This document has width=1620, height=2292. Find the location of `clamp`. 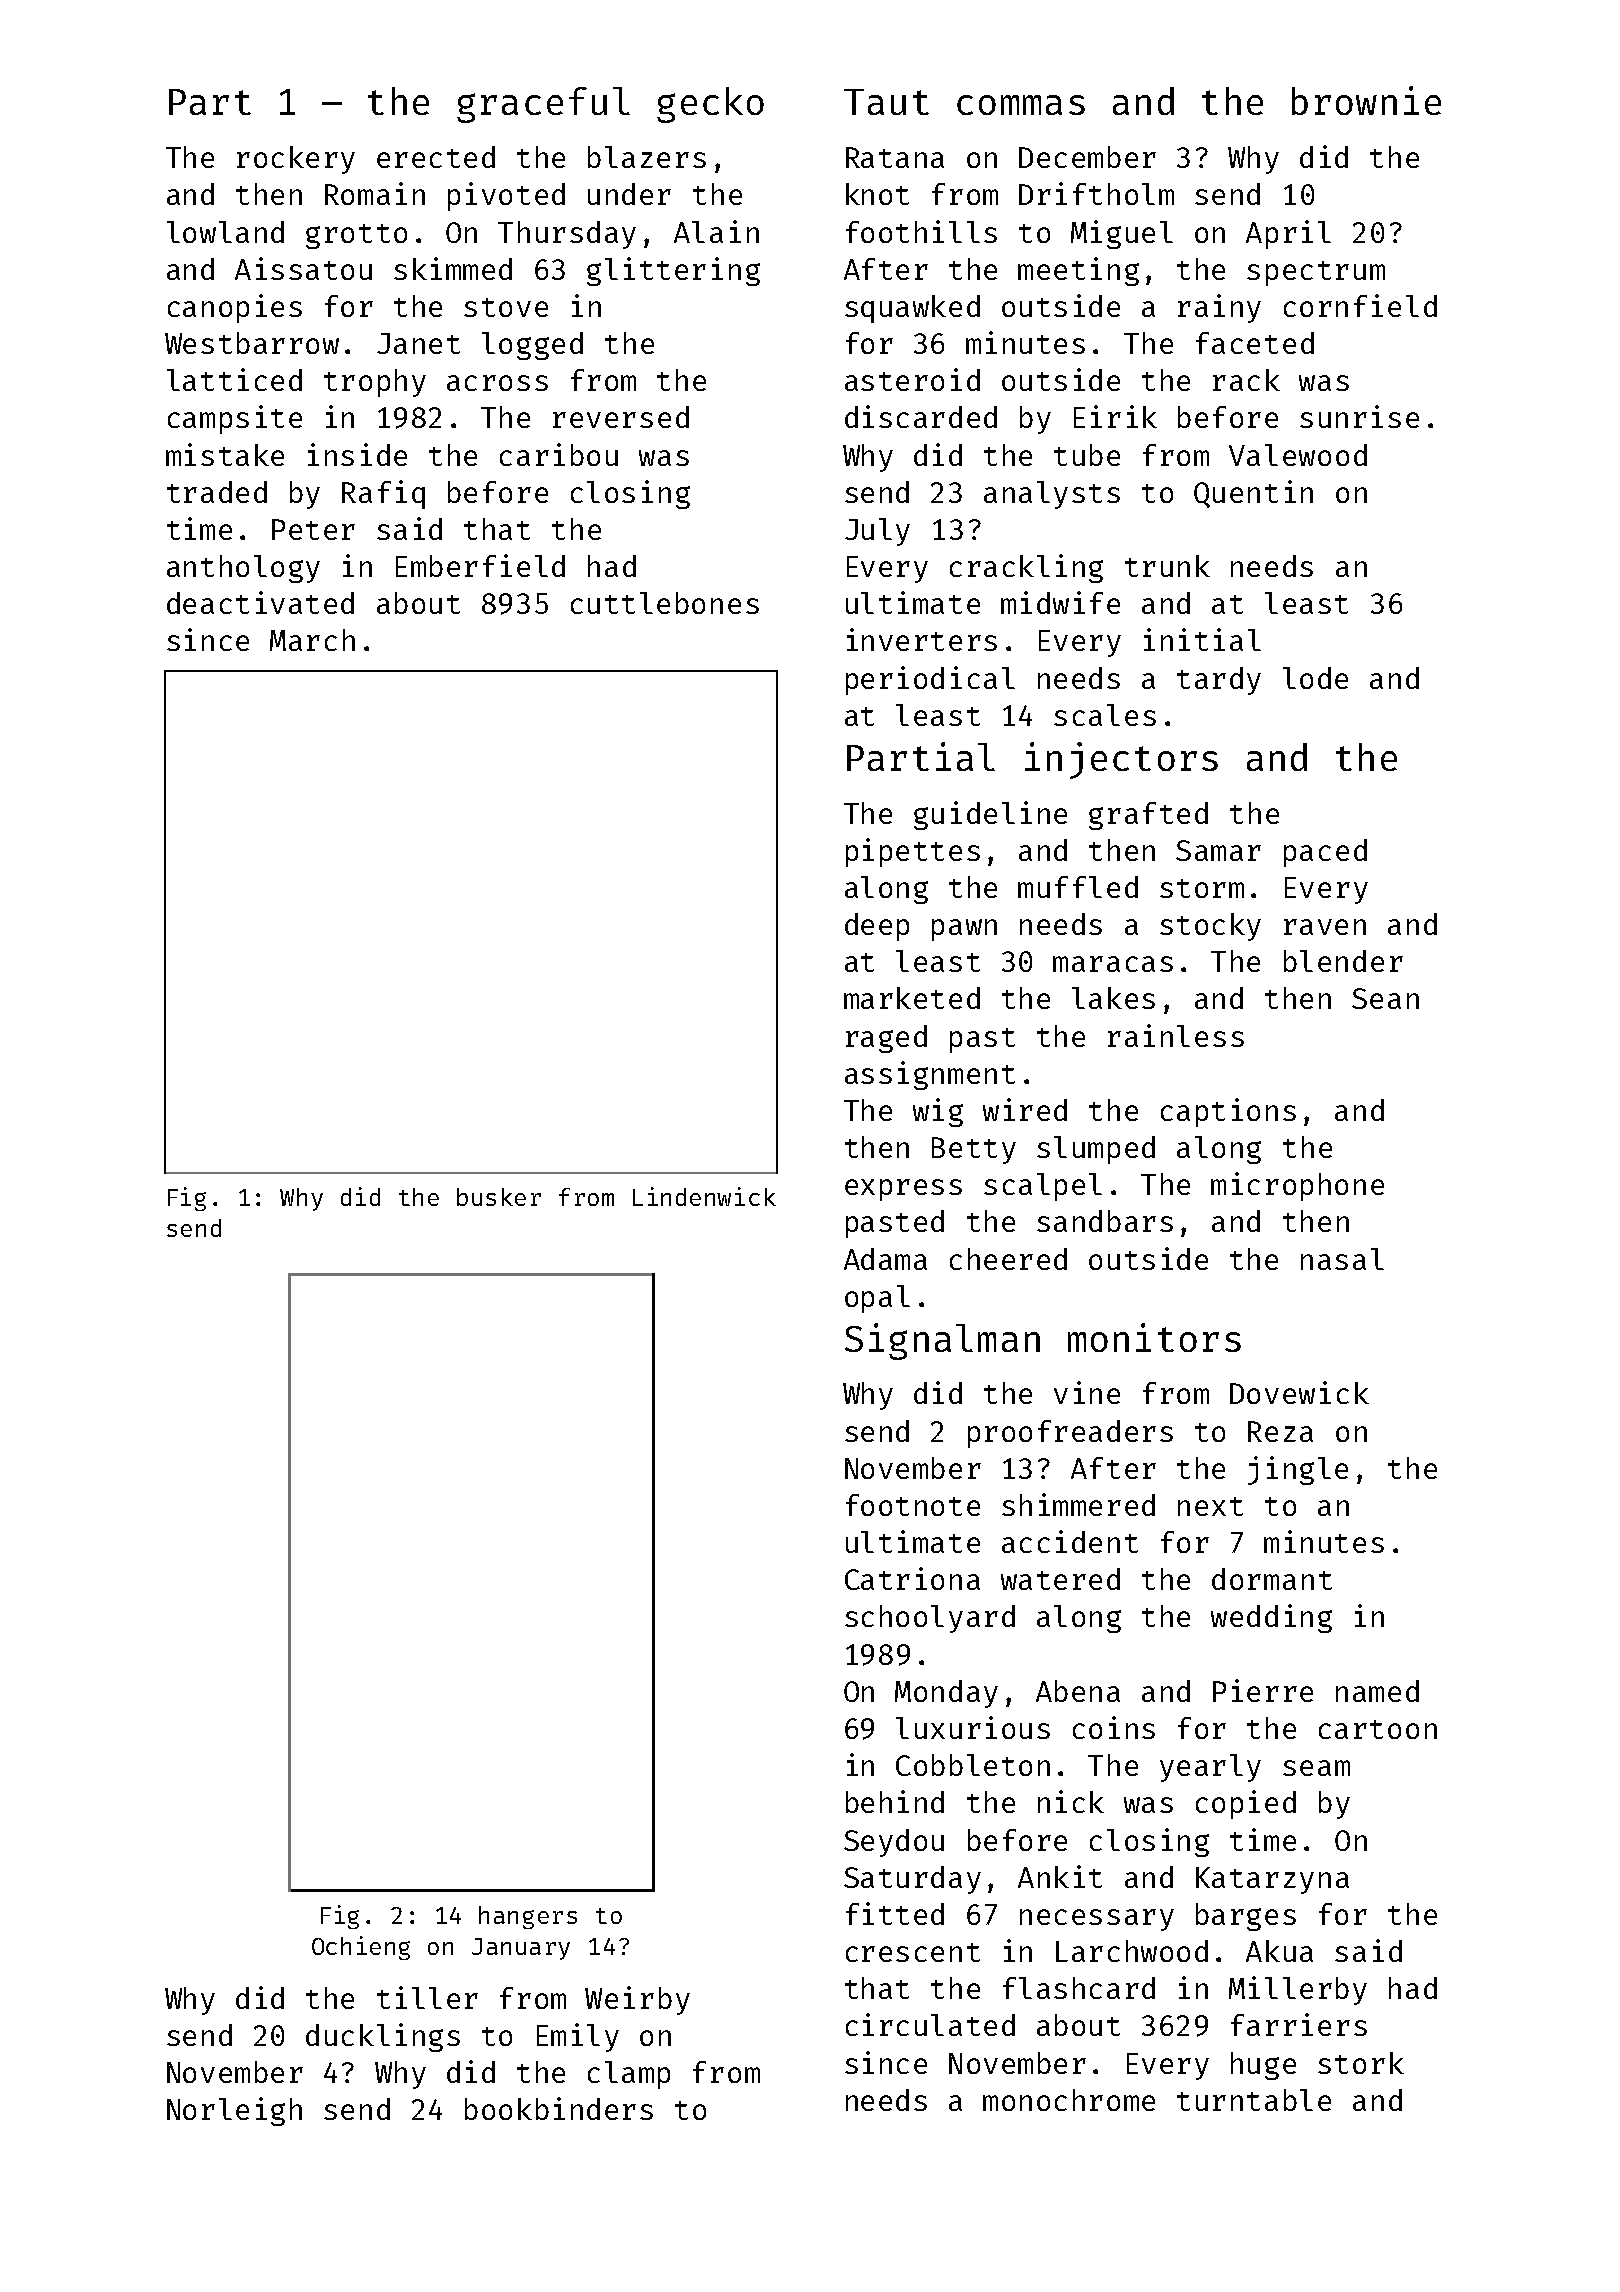

clamp is located at coordinates (629, 2075).
